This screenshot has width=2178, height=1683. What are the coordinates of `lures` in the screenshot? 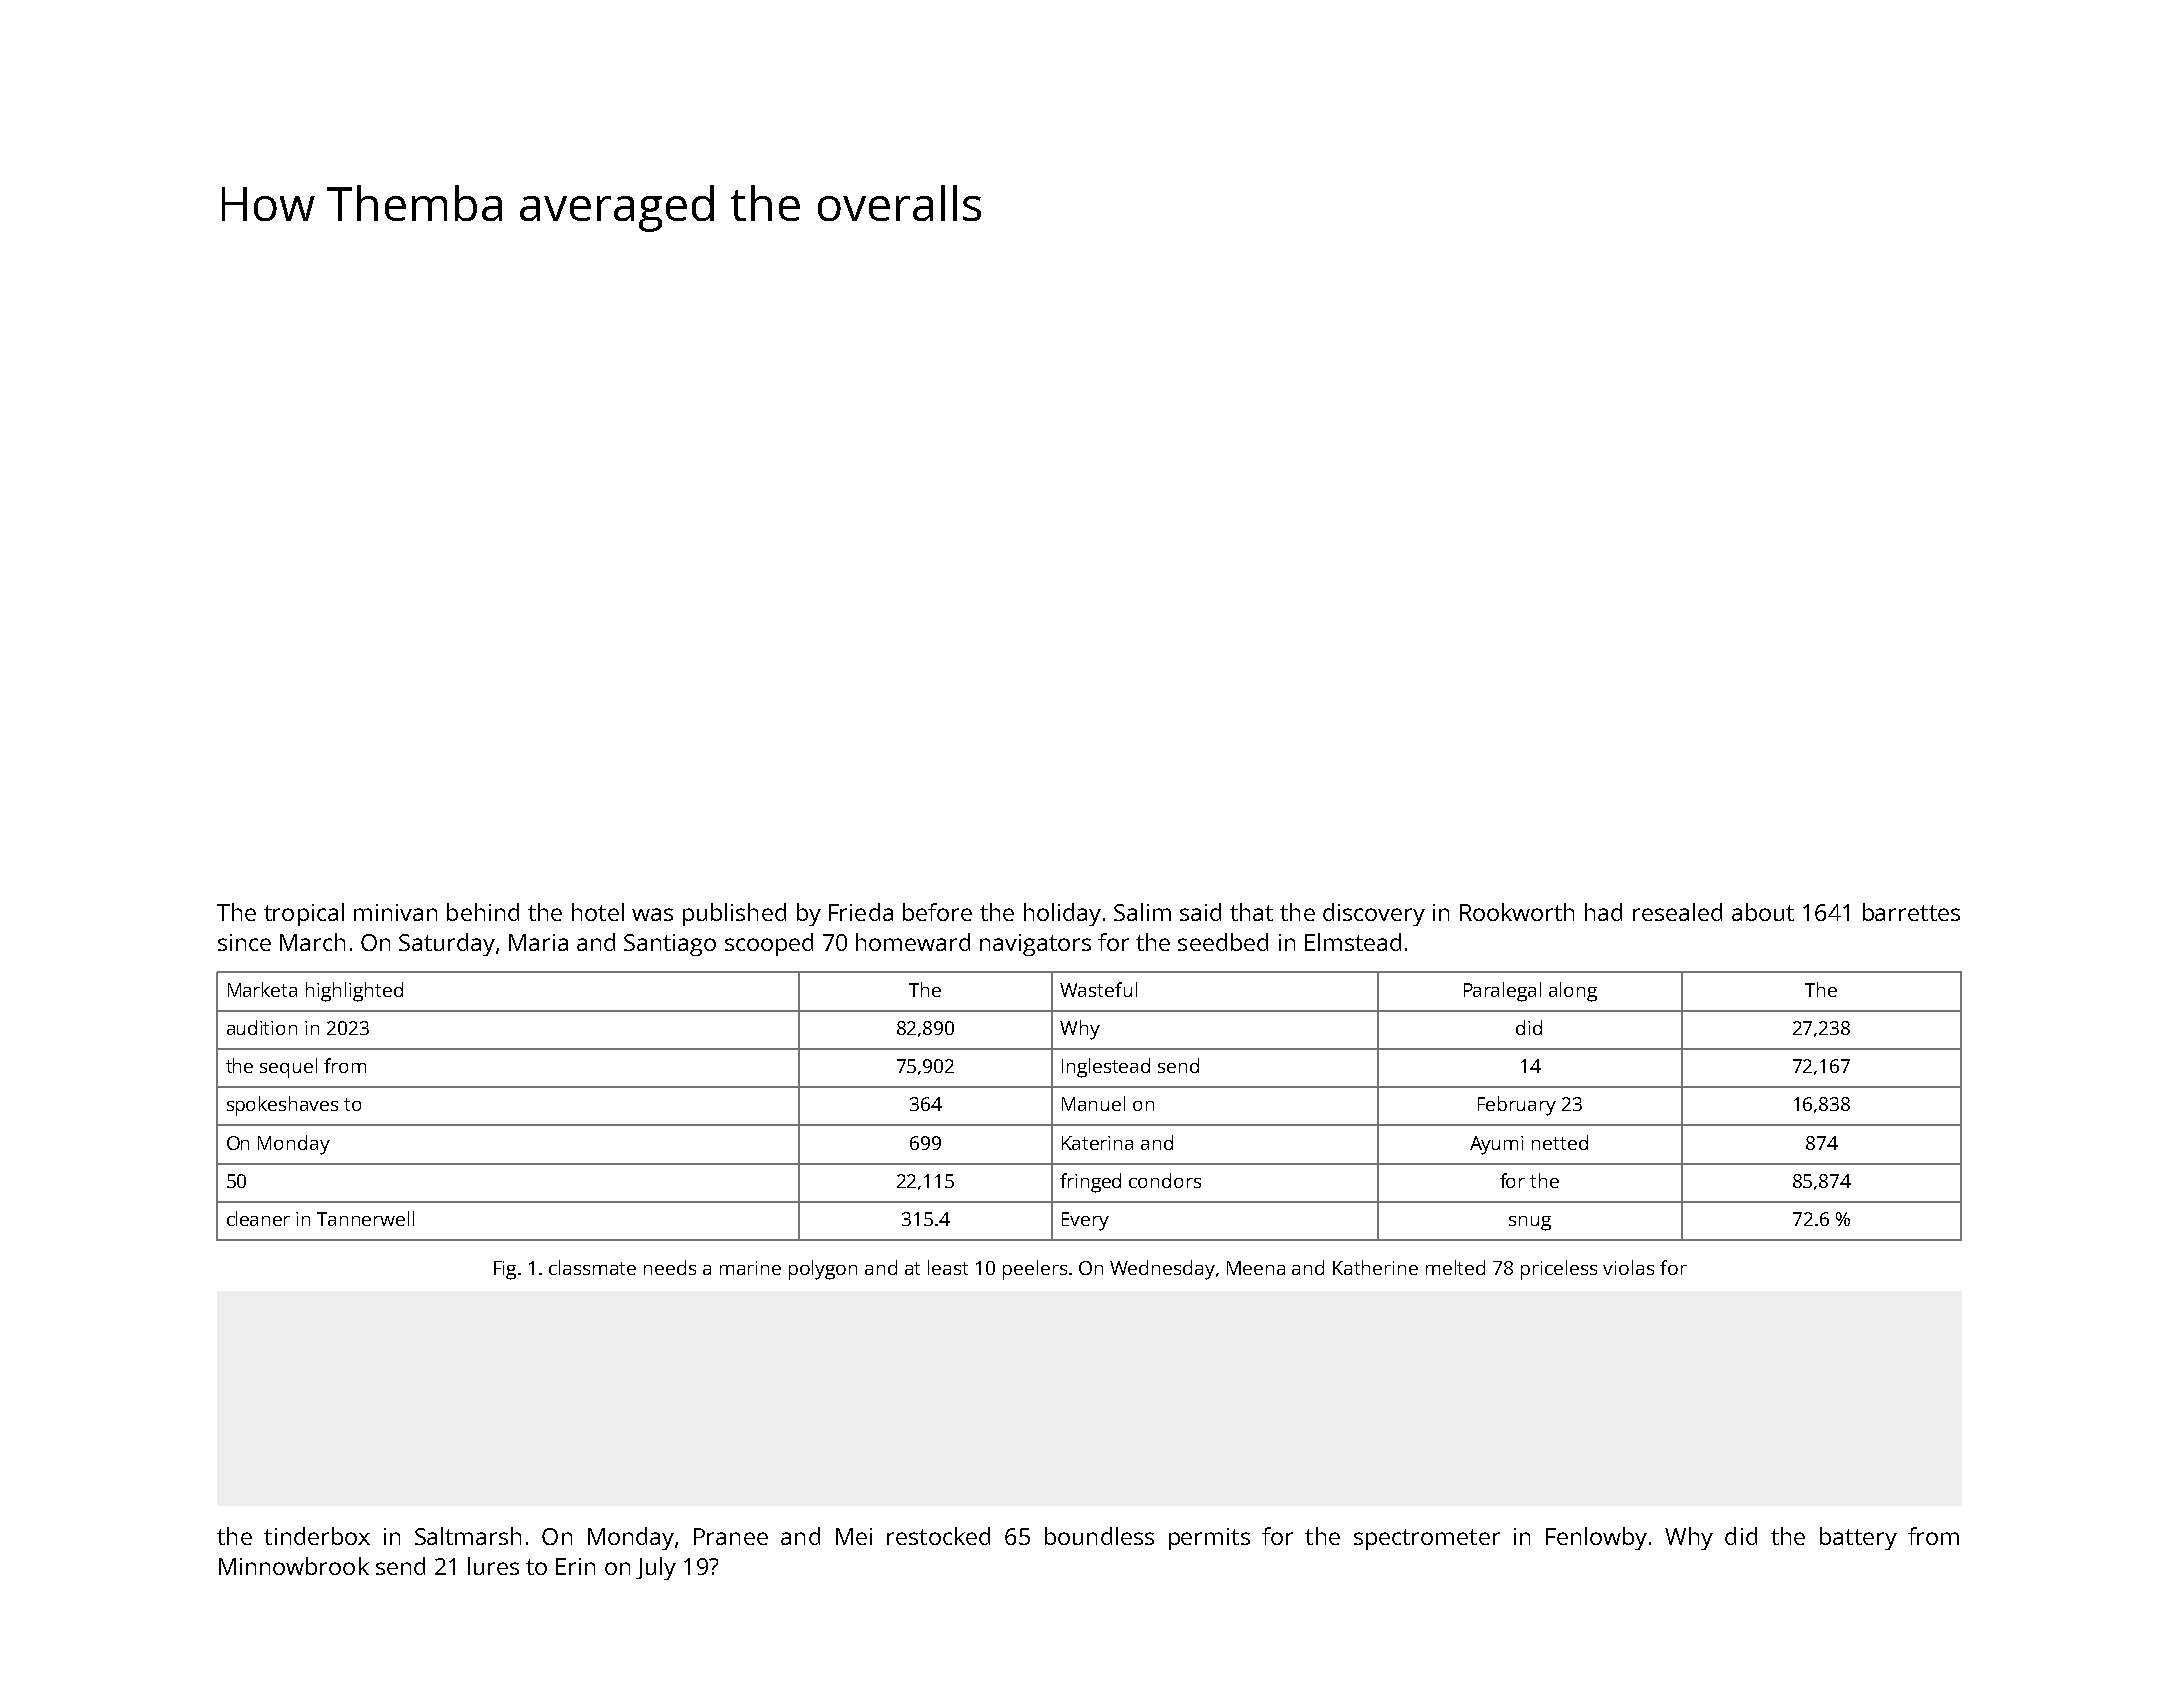 It's located at (493, 1566).
